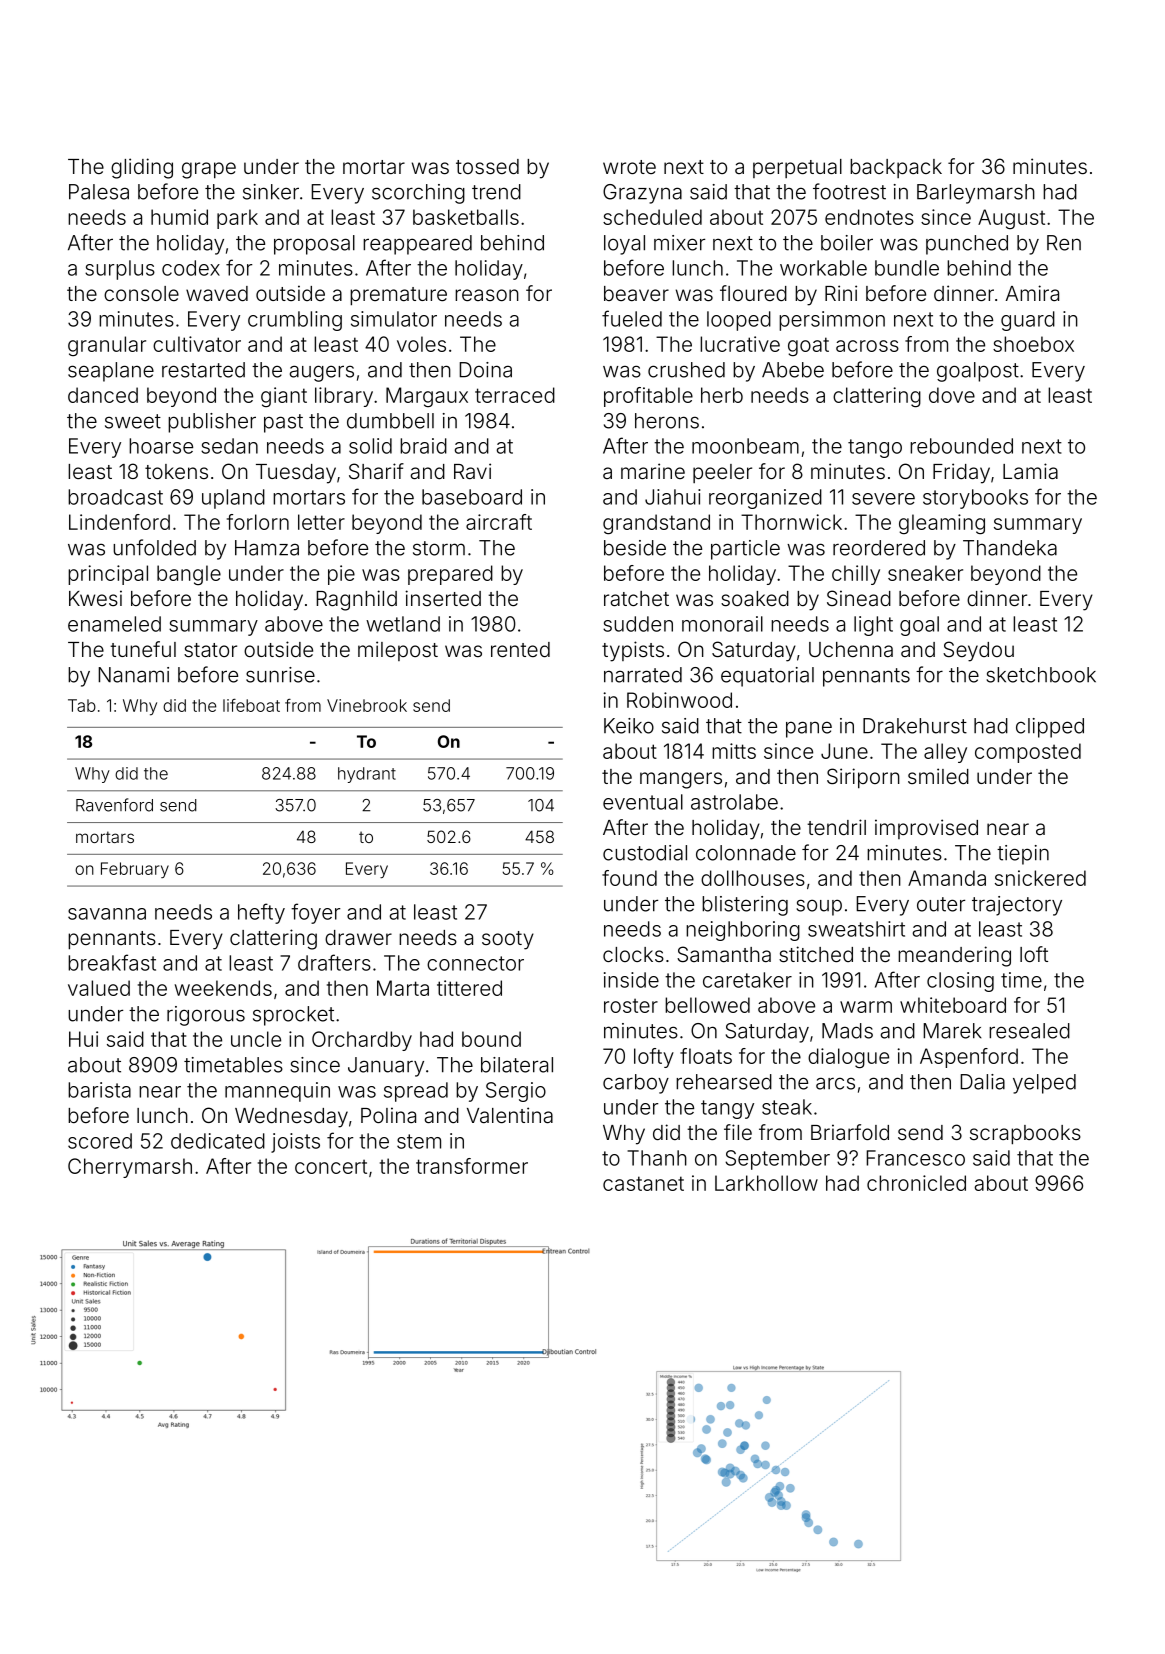 The width and height of the screenshot is (1165, 1654). What do you see at coordinates (667, 421) in the screenshot?
I see `herons` at bounding box center [667, 421].
